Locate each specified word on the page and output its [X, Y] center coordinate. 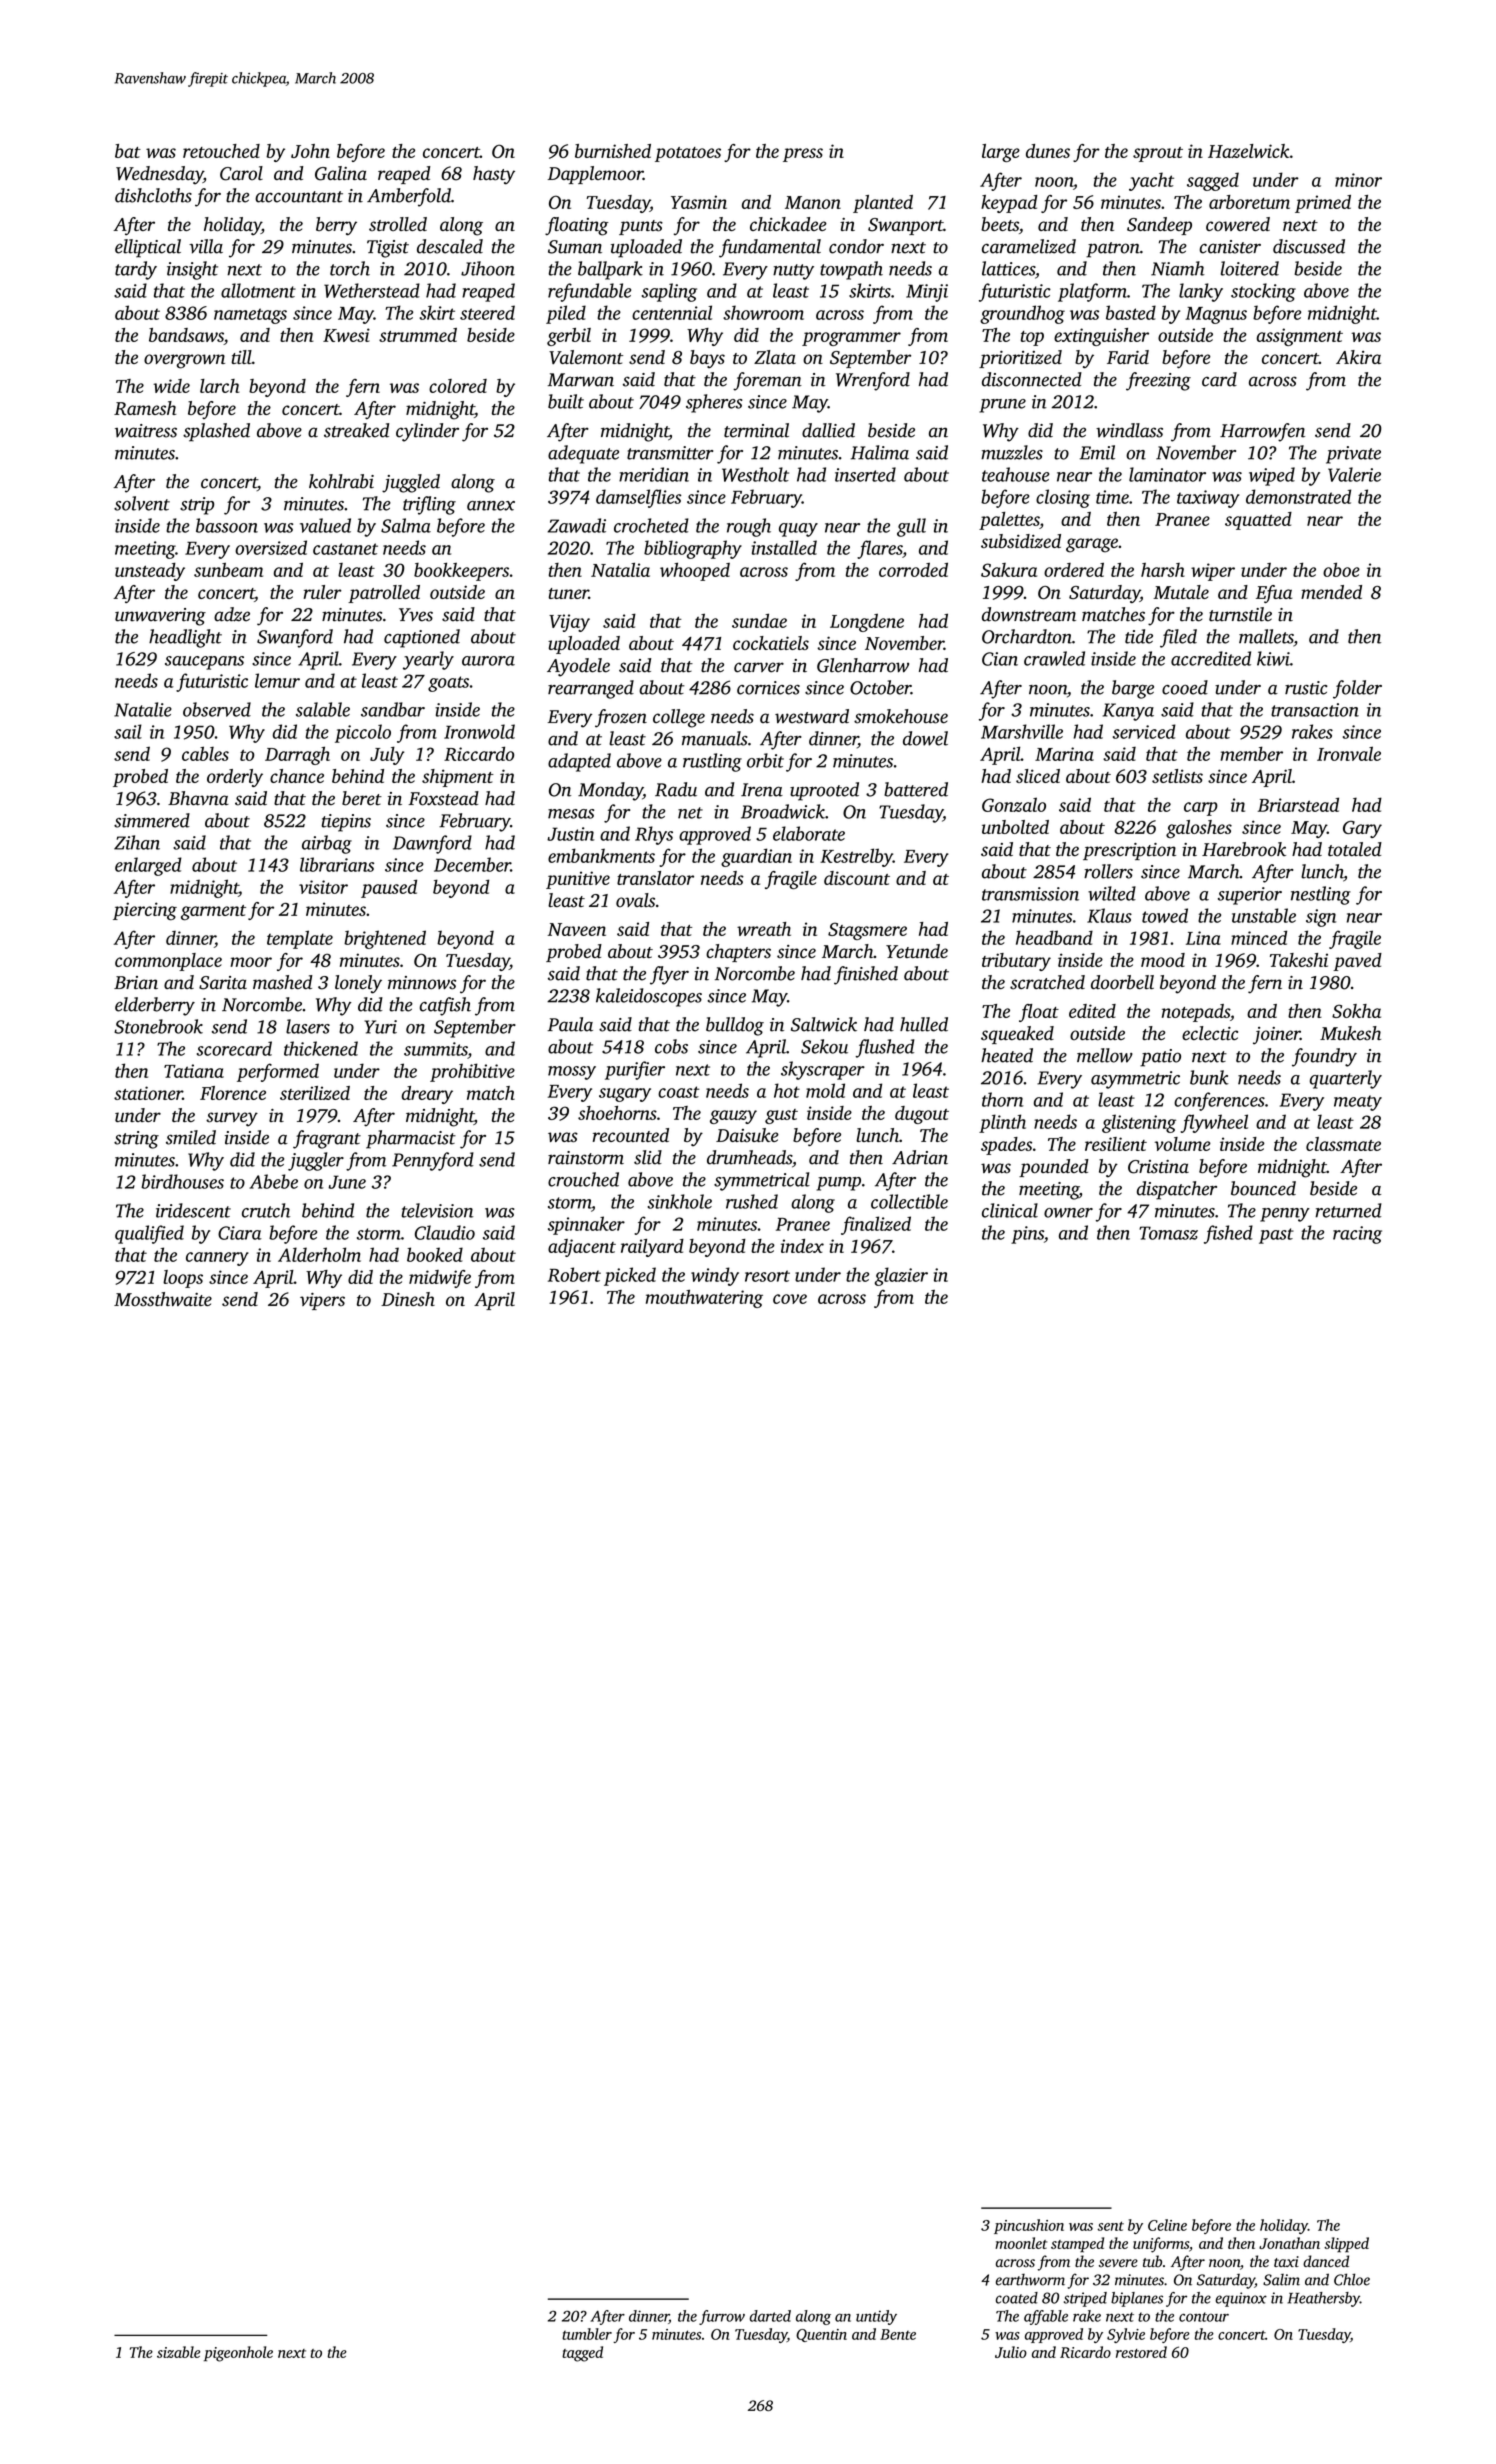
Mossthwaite [163, 1299]
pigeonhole [238, 2354]
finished [866, 975]
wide [171, 386]
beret [362, 798]
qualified [149, 1234]
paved [1357, 962]
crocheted [651, 525]
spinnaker [586, 1225]
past [1276, 1236]
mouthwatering [704, 1299]
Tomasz [1168, 1233]
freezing [1158, 381]
